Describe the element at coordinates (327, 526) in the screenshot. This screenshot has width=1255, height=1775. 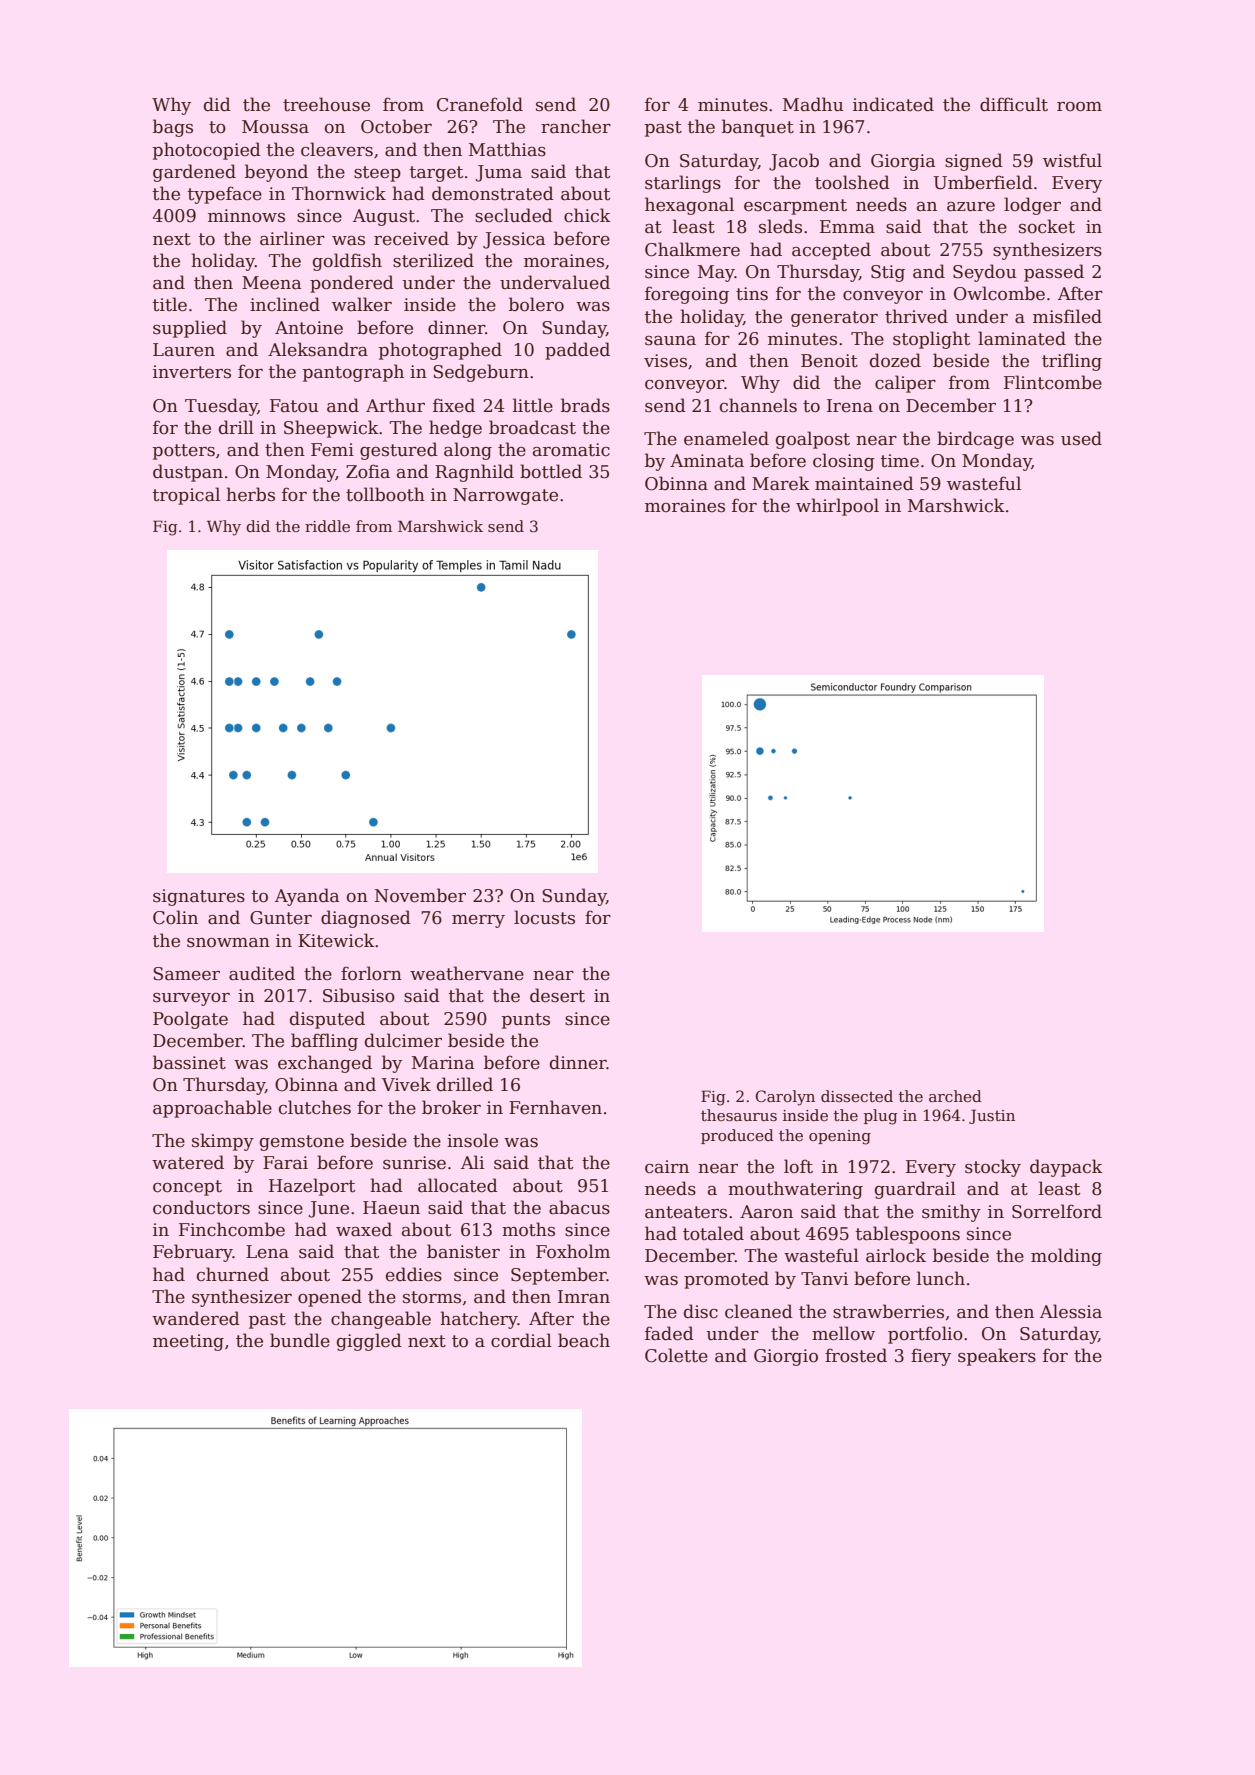
I see `riddle` at that location.
